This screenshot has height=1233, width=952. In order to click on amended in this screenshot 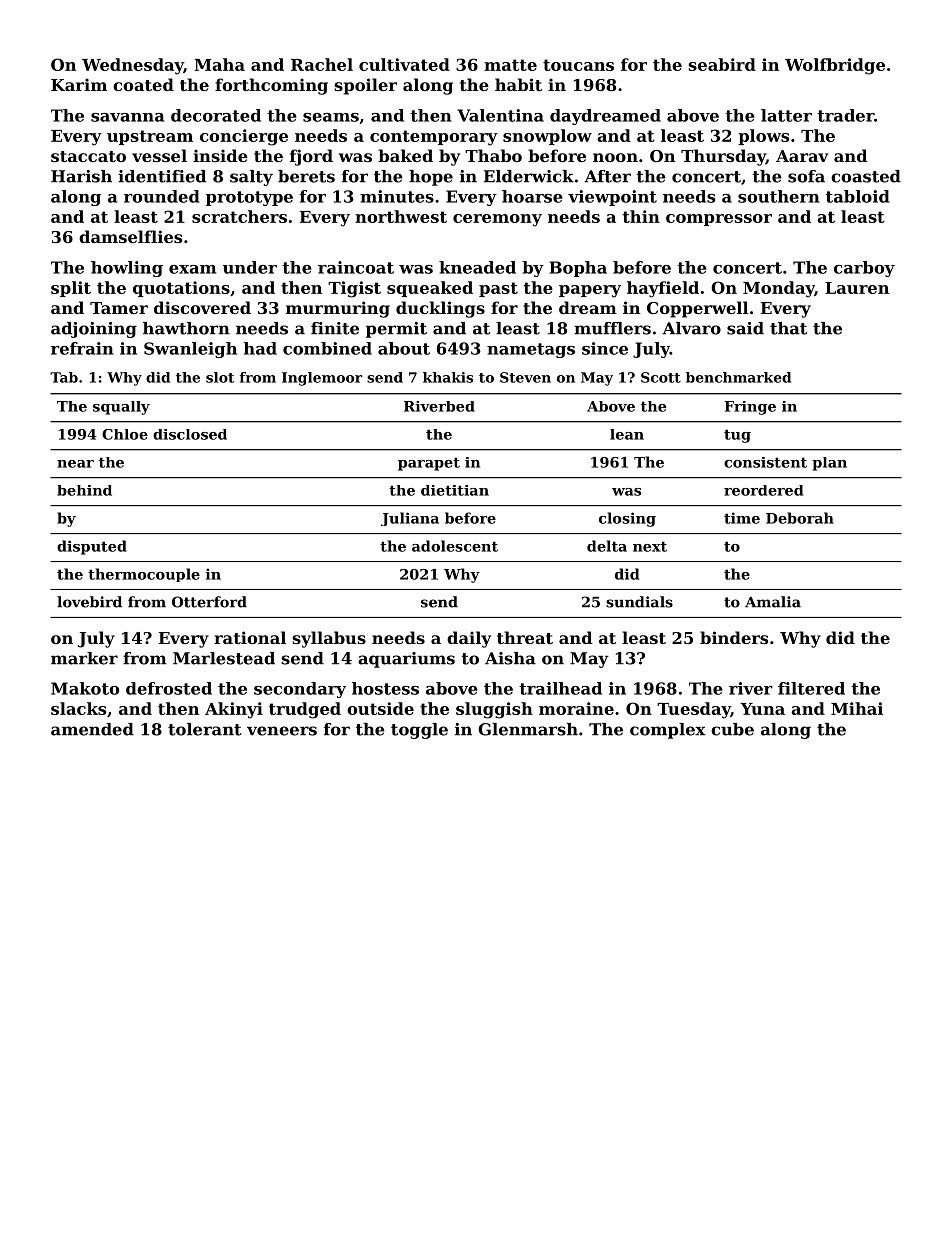, I will do `click(92, 729)`.
